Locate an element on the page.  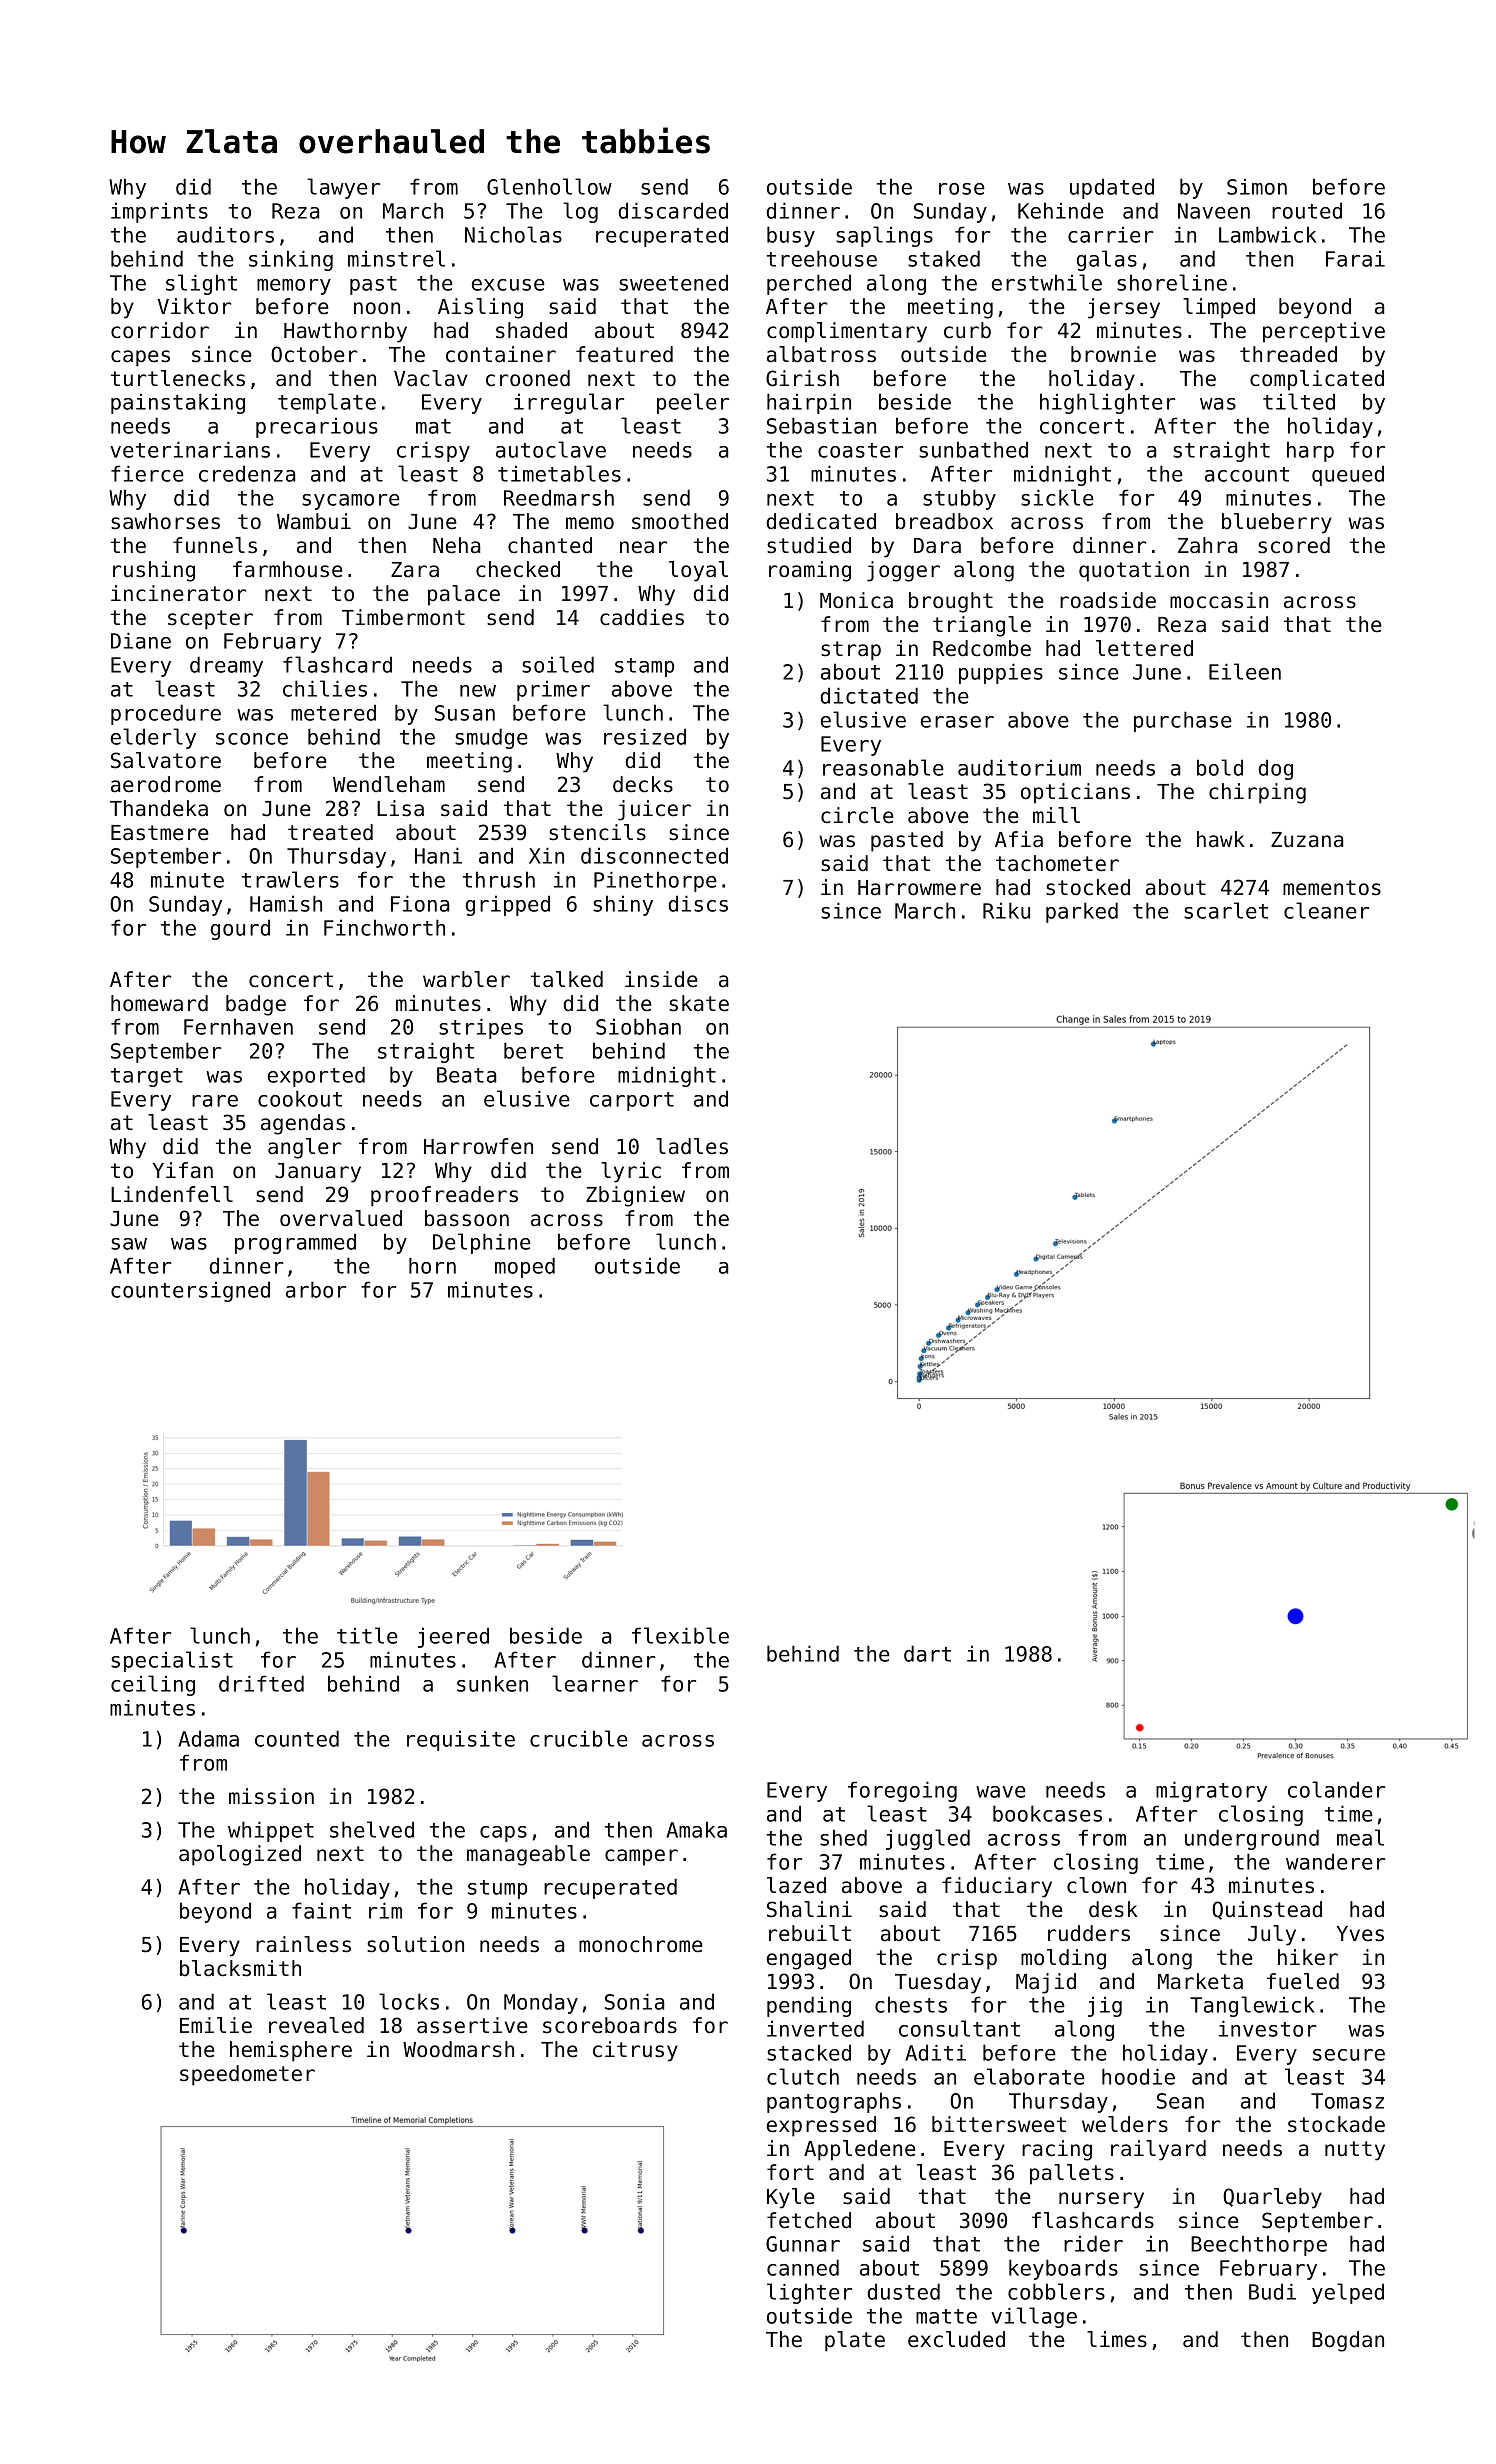
busy is located at coordinates (791, 236).
